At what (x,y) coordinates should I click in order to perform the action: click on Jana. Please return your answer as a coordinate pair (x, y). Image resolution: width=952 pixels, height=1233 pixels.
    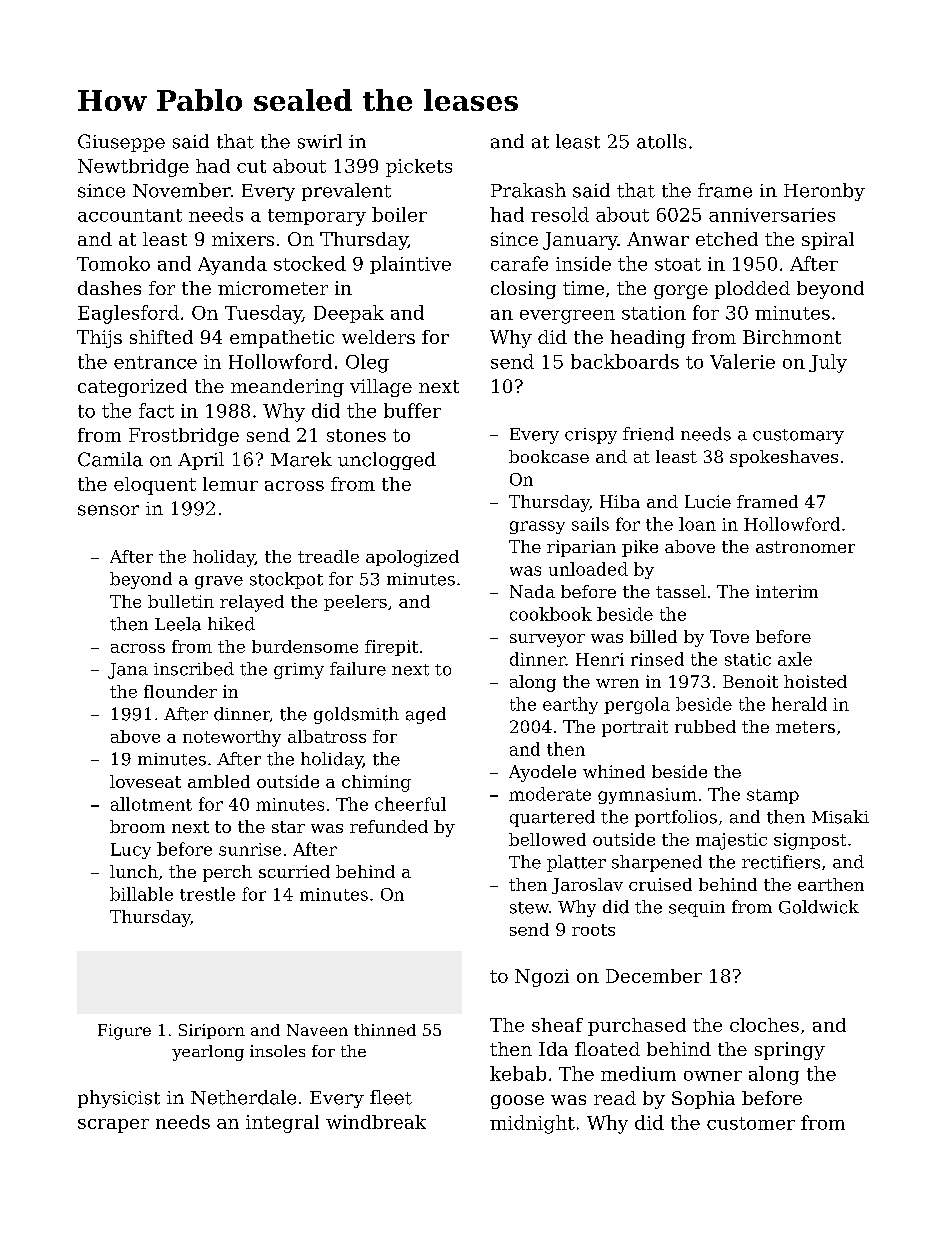
    Looking at the image, I should click on (128, 671).
